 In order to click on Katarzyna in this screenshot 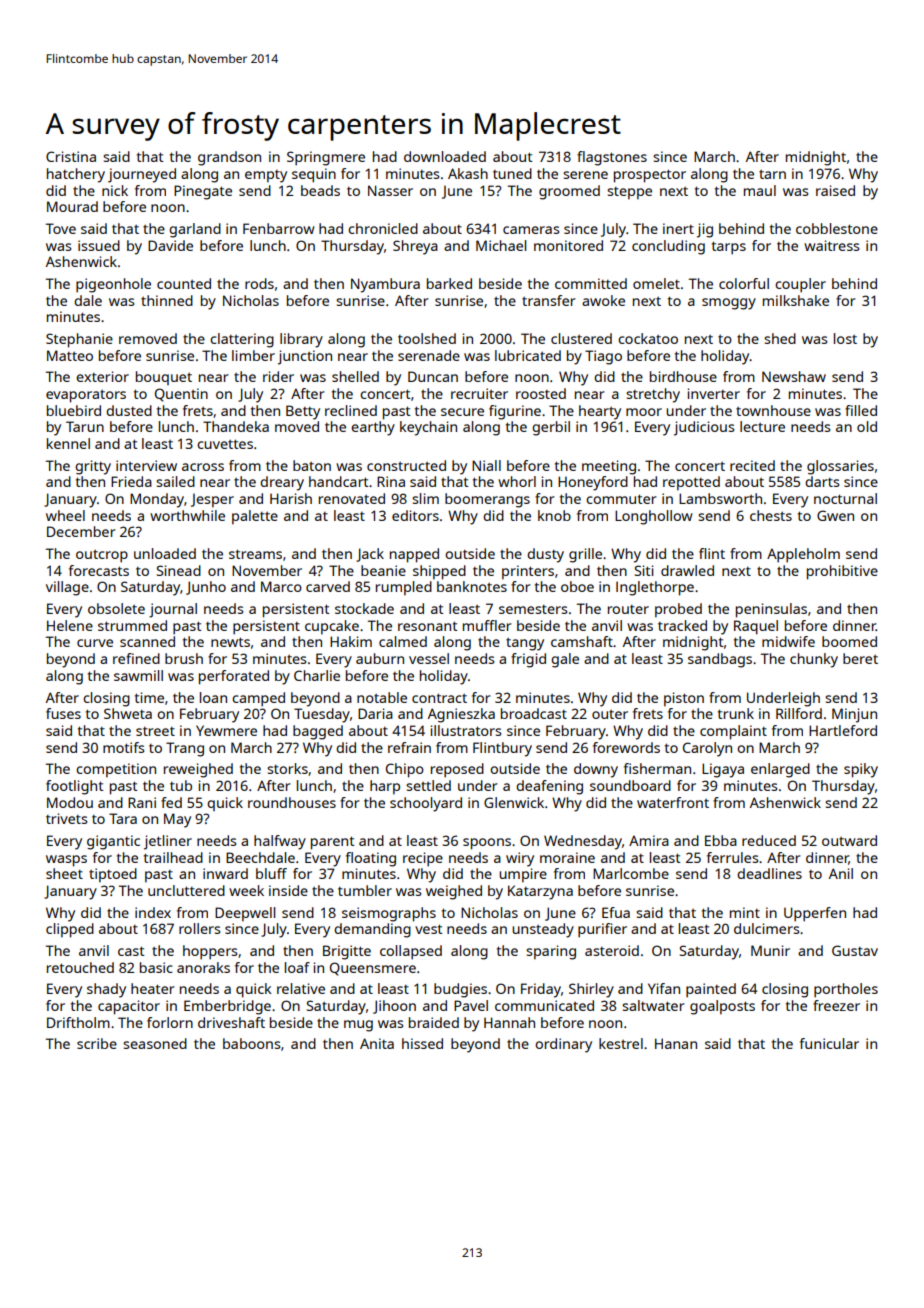, I will do `click(540, 892)`.
